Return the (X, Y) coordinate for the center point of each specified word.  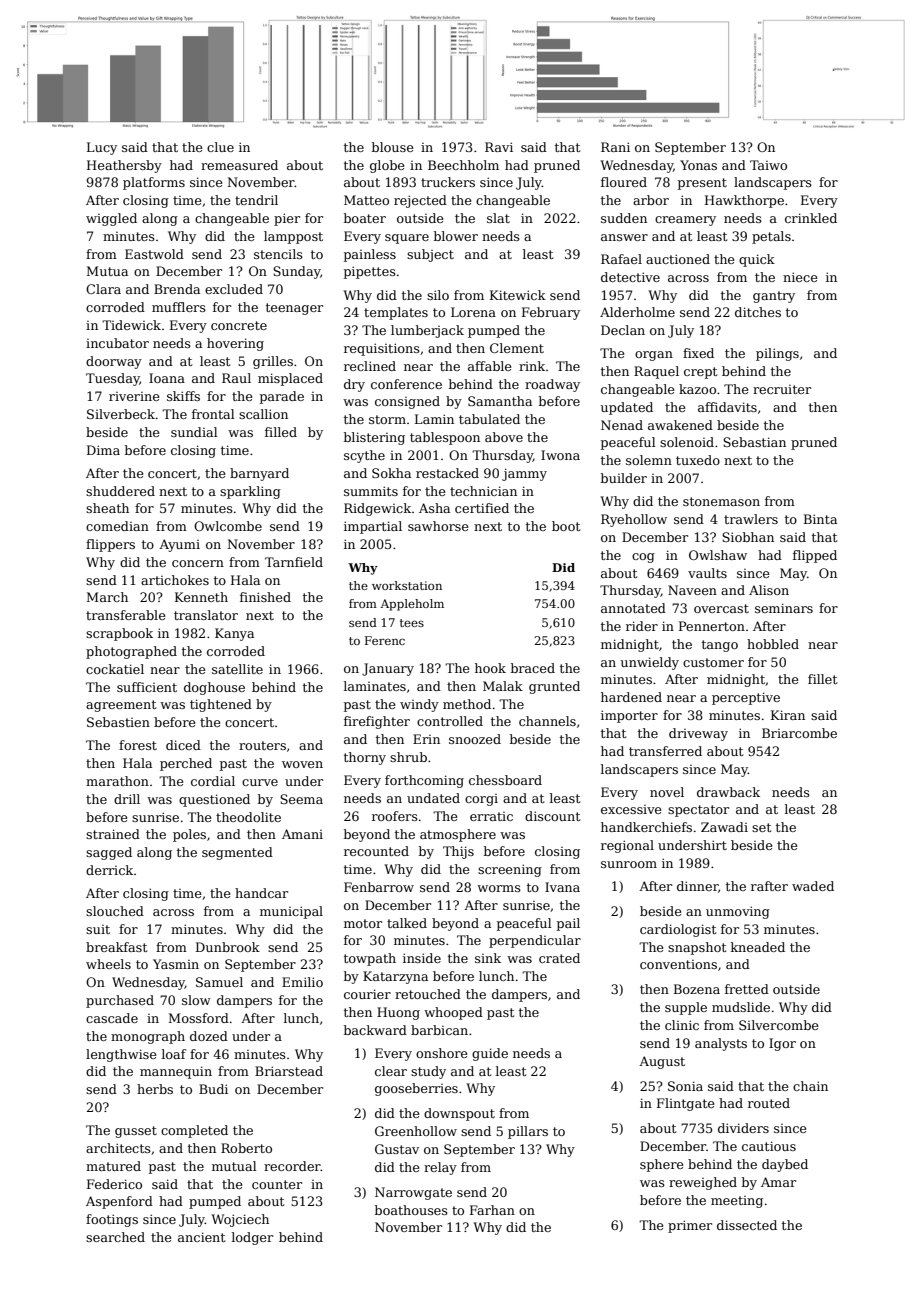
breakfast (116, 947)
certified (482, 508)
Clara (103, 289)
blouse (392, 147)
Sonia (685, 1086)
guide (490, 1054)
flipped (815, 556)
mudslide (741, 1007)
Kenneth (201, 597)
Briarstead (289, 1071)
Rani (615, 147)
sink (488, 958)
